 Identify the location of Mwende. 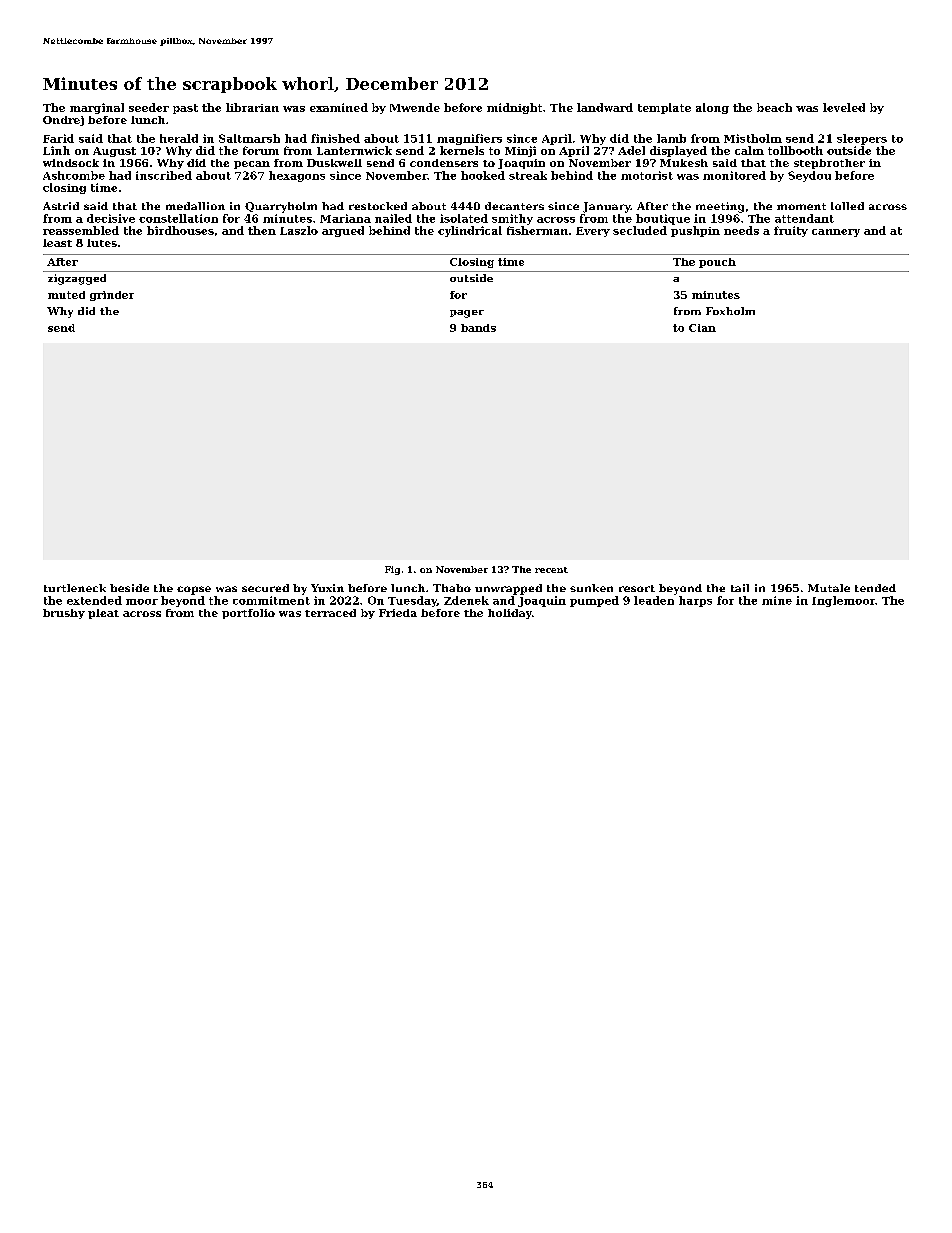
(415, 107).
